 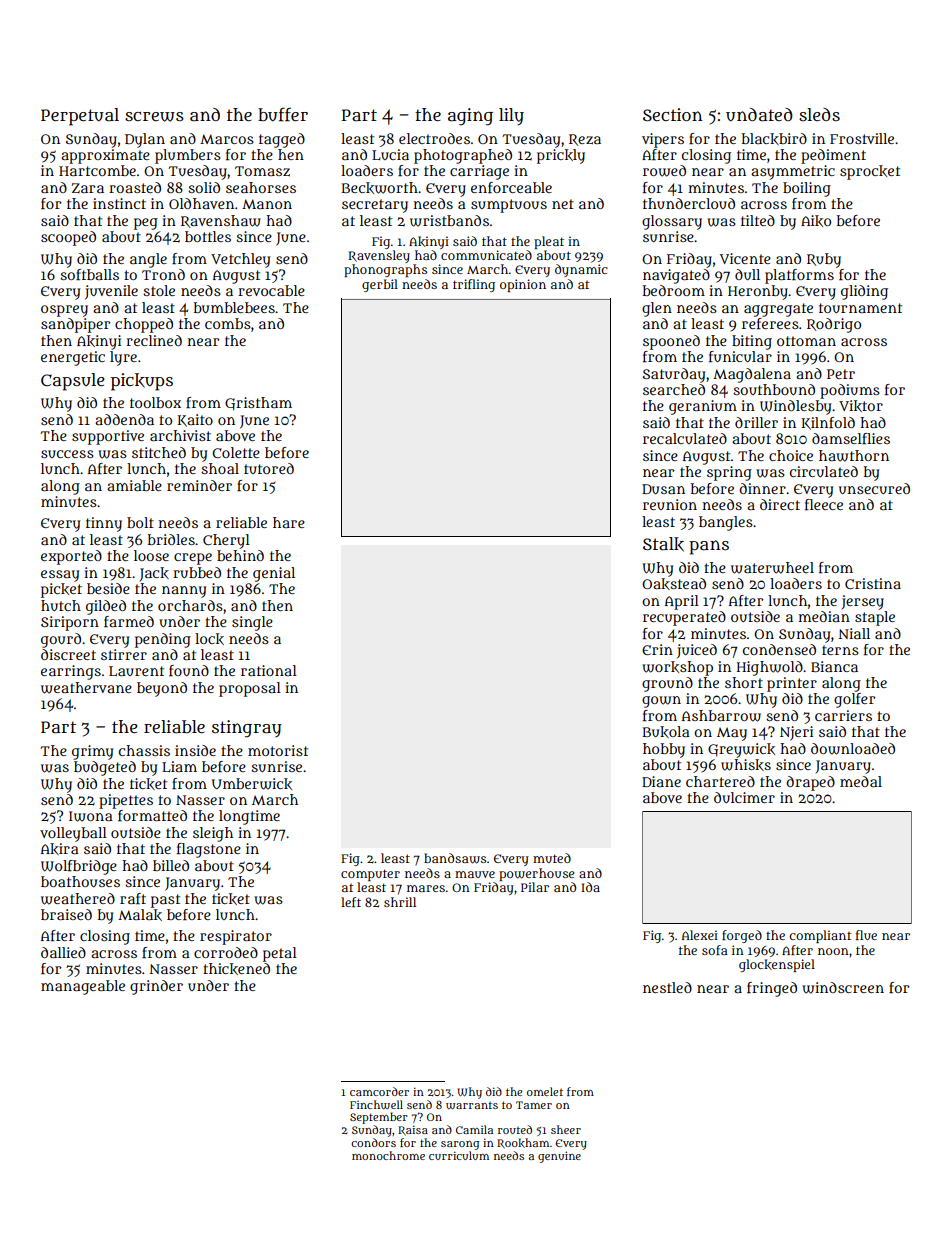 What do you see at coordinates (875, 618) in the page?
I see `staple` at bounding box center [875, 618].
